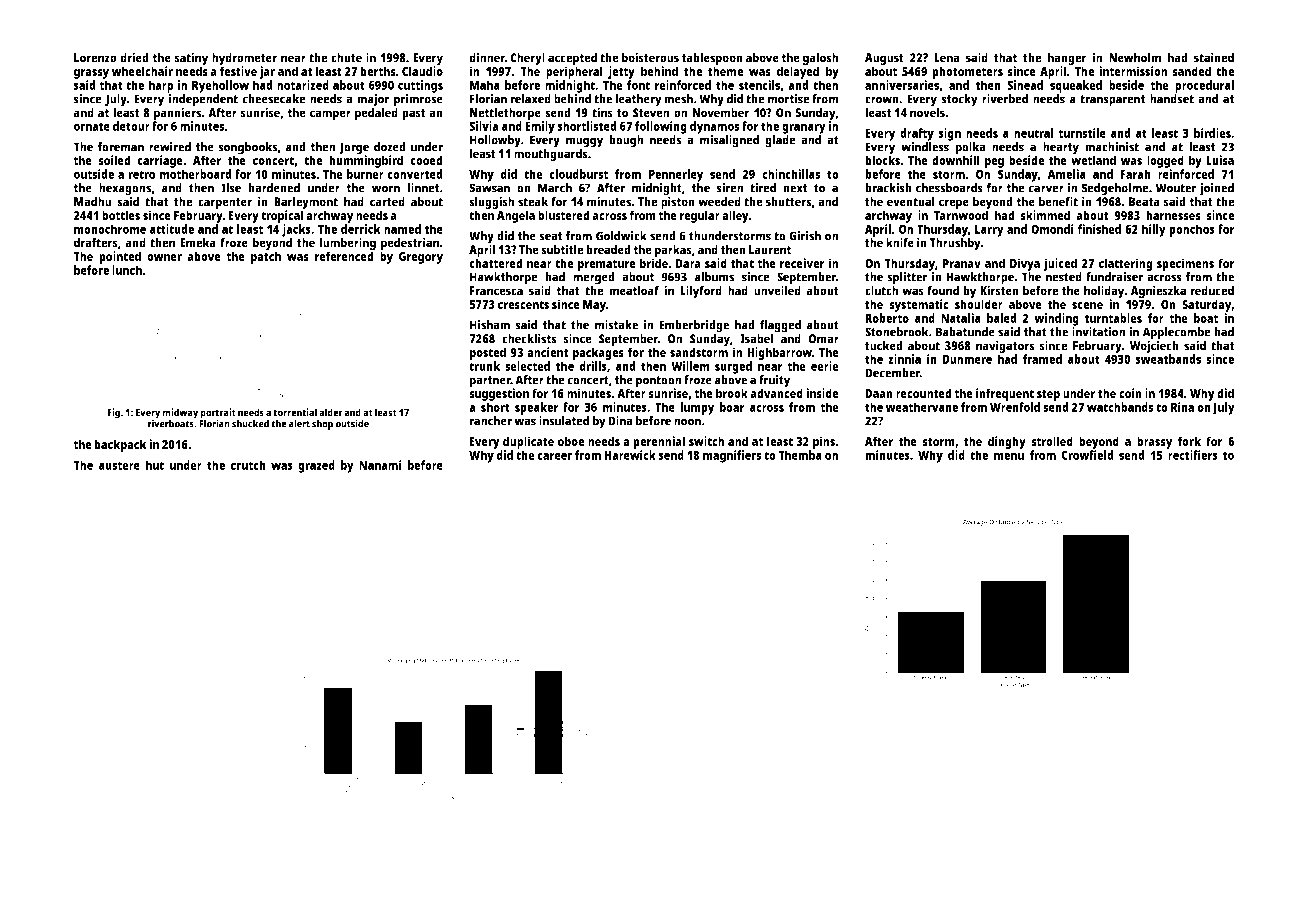 Image resolution: width=1308 pixels, height=924 pixels. What do you see at coordinates (490, 325) in the screenshot?
I see `Hisham` at bounding box center [490, 325].
